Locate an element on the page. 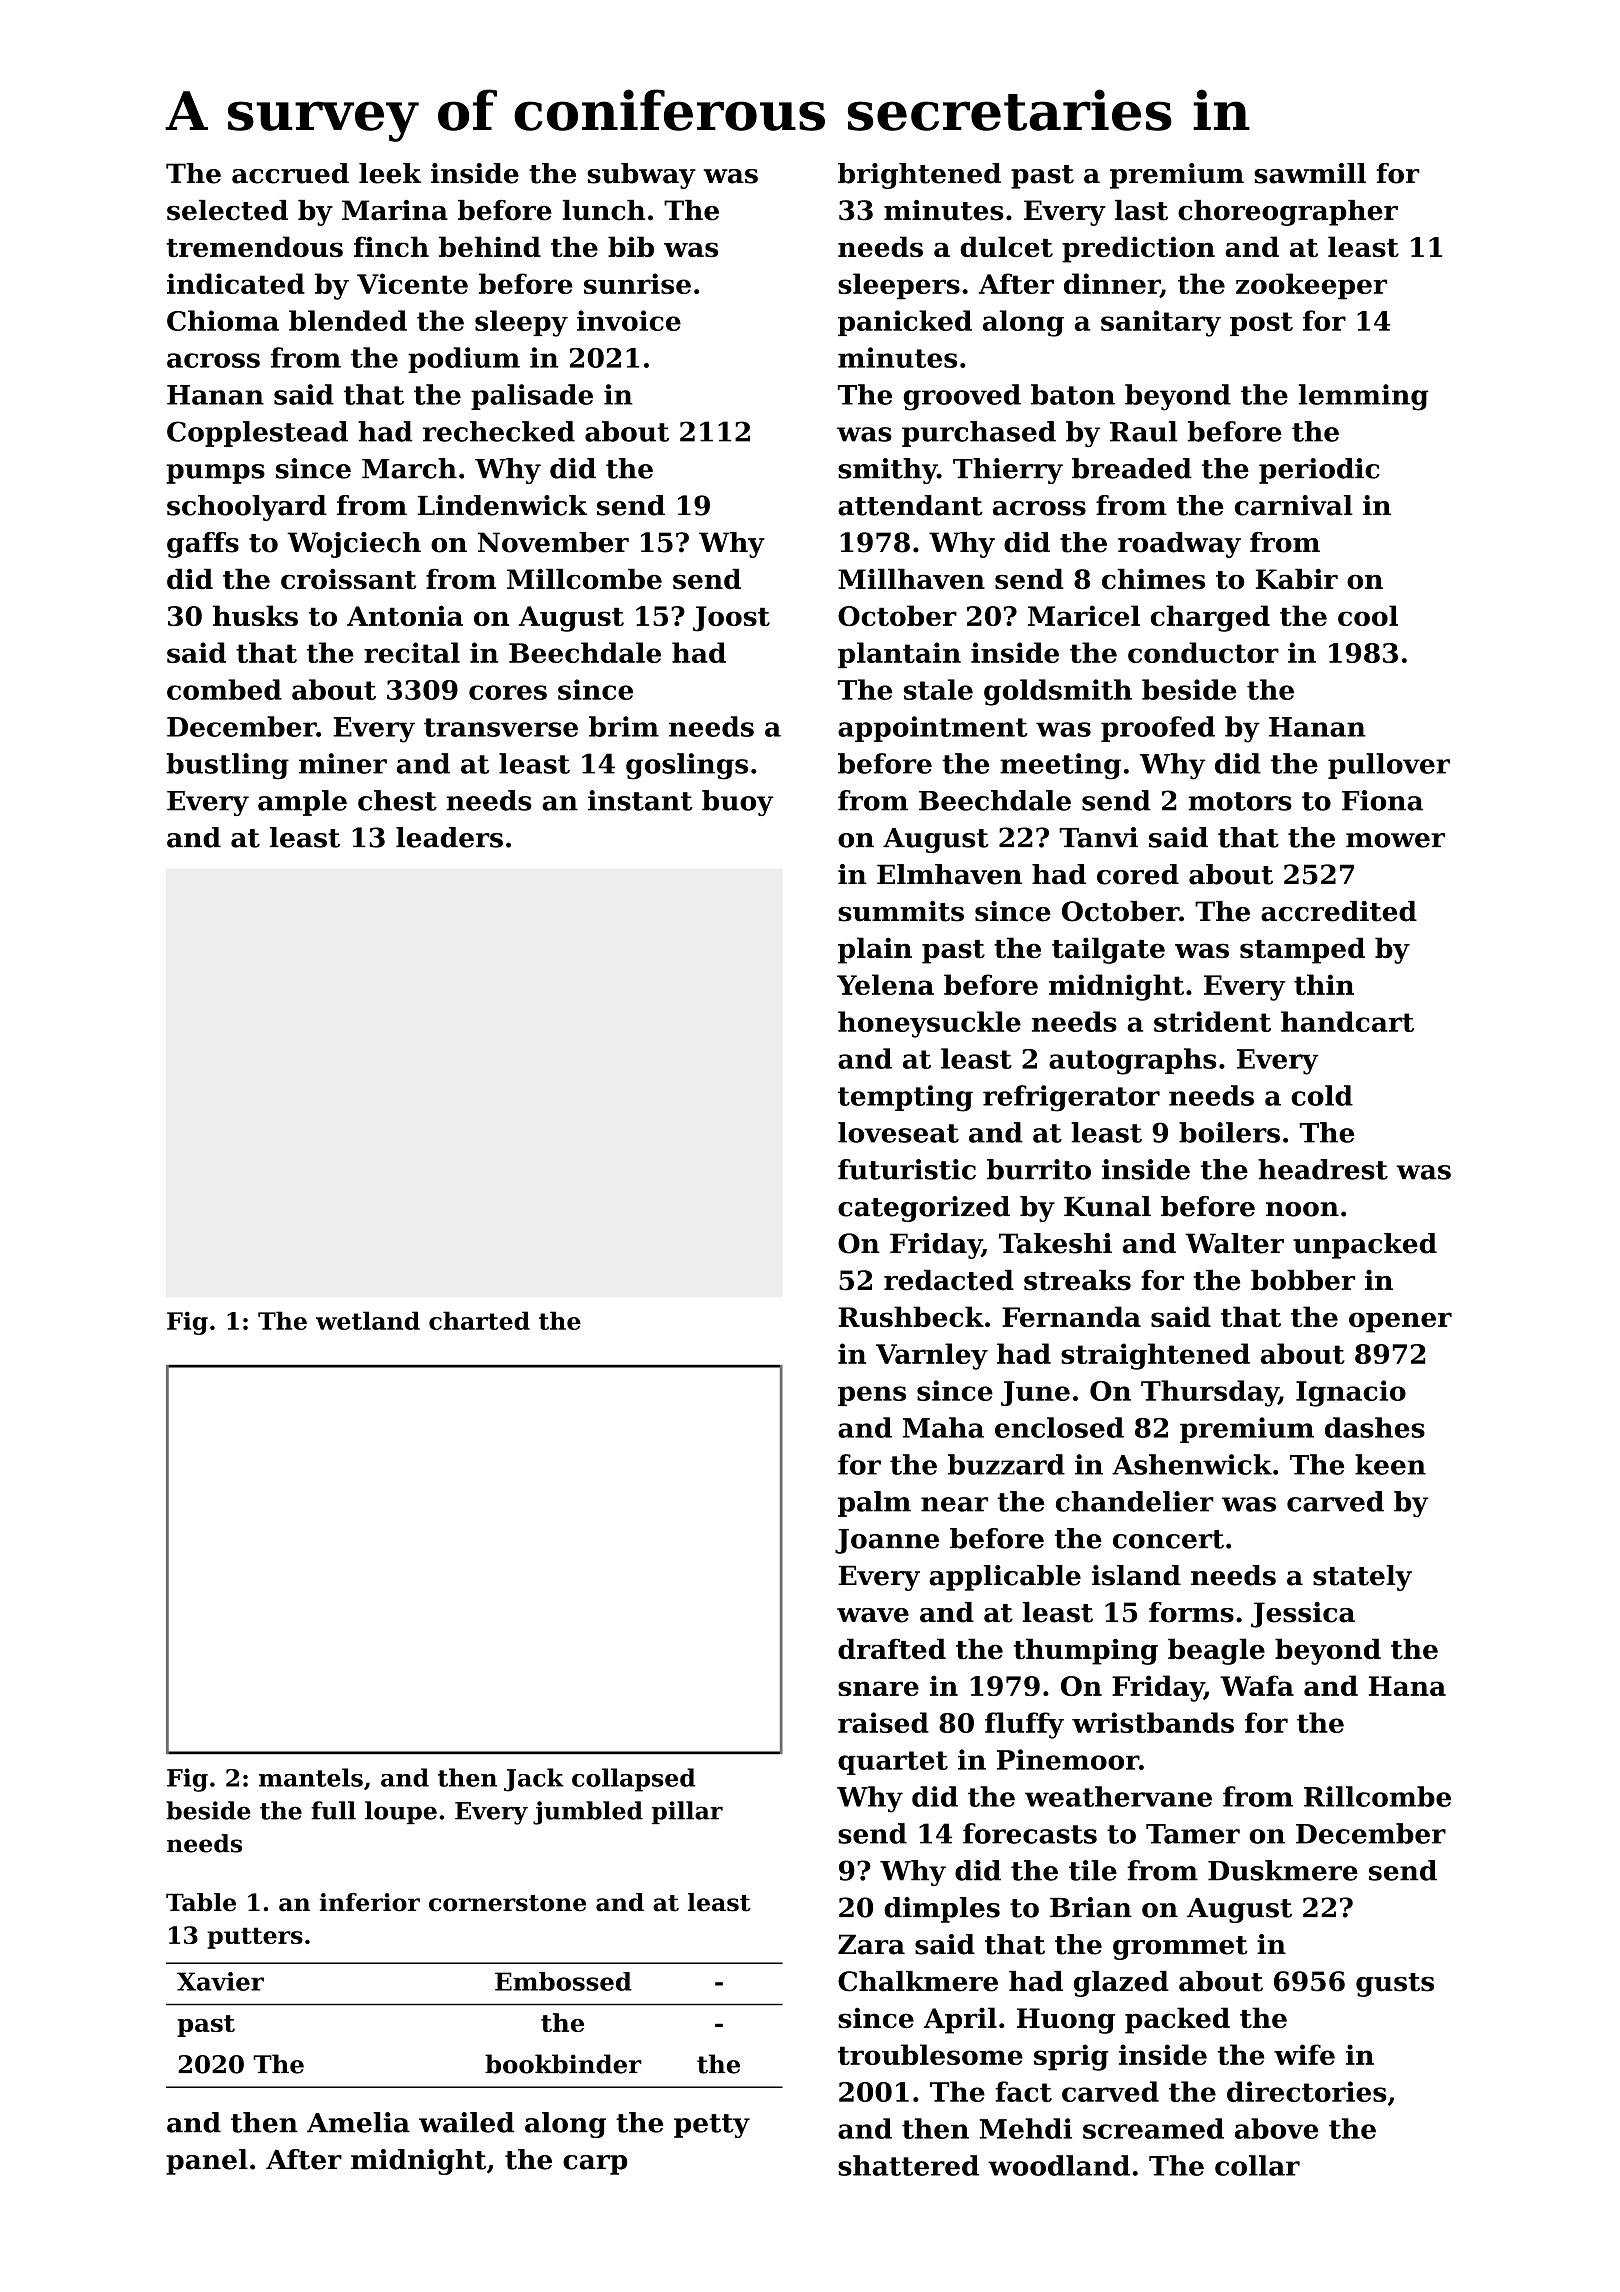 The image size is (1620, 2292). shattered is located at coordinates (908, 2165).
